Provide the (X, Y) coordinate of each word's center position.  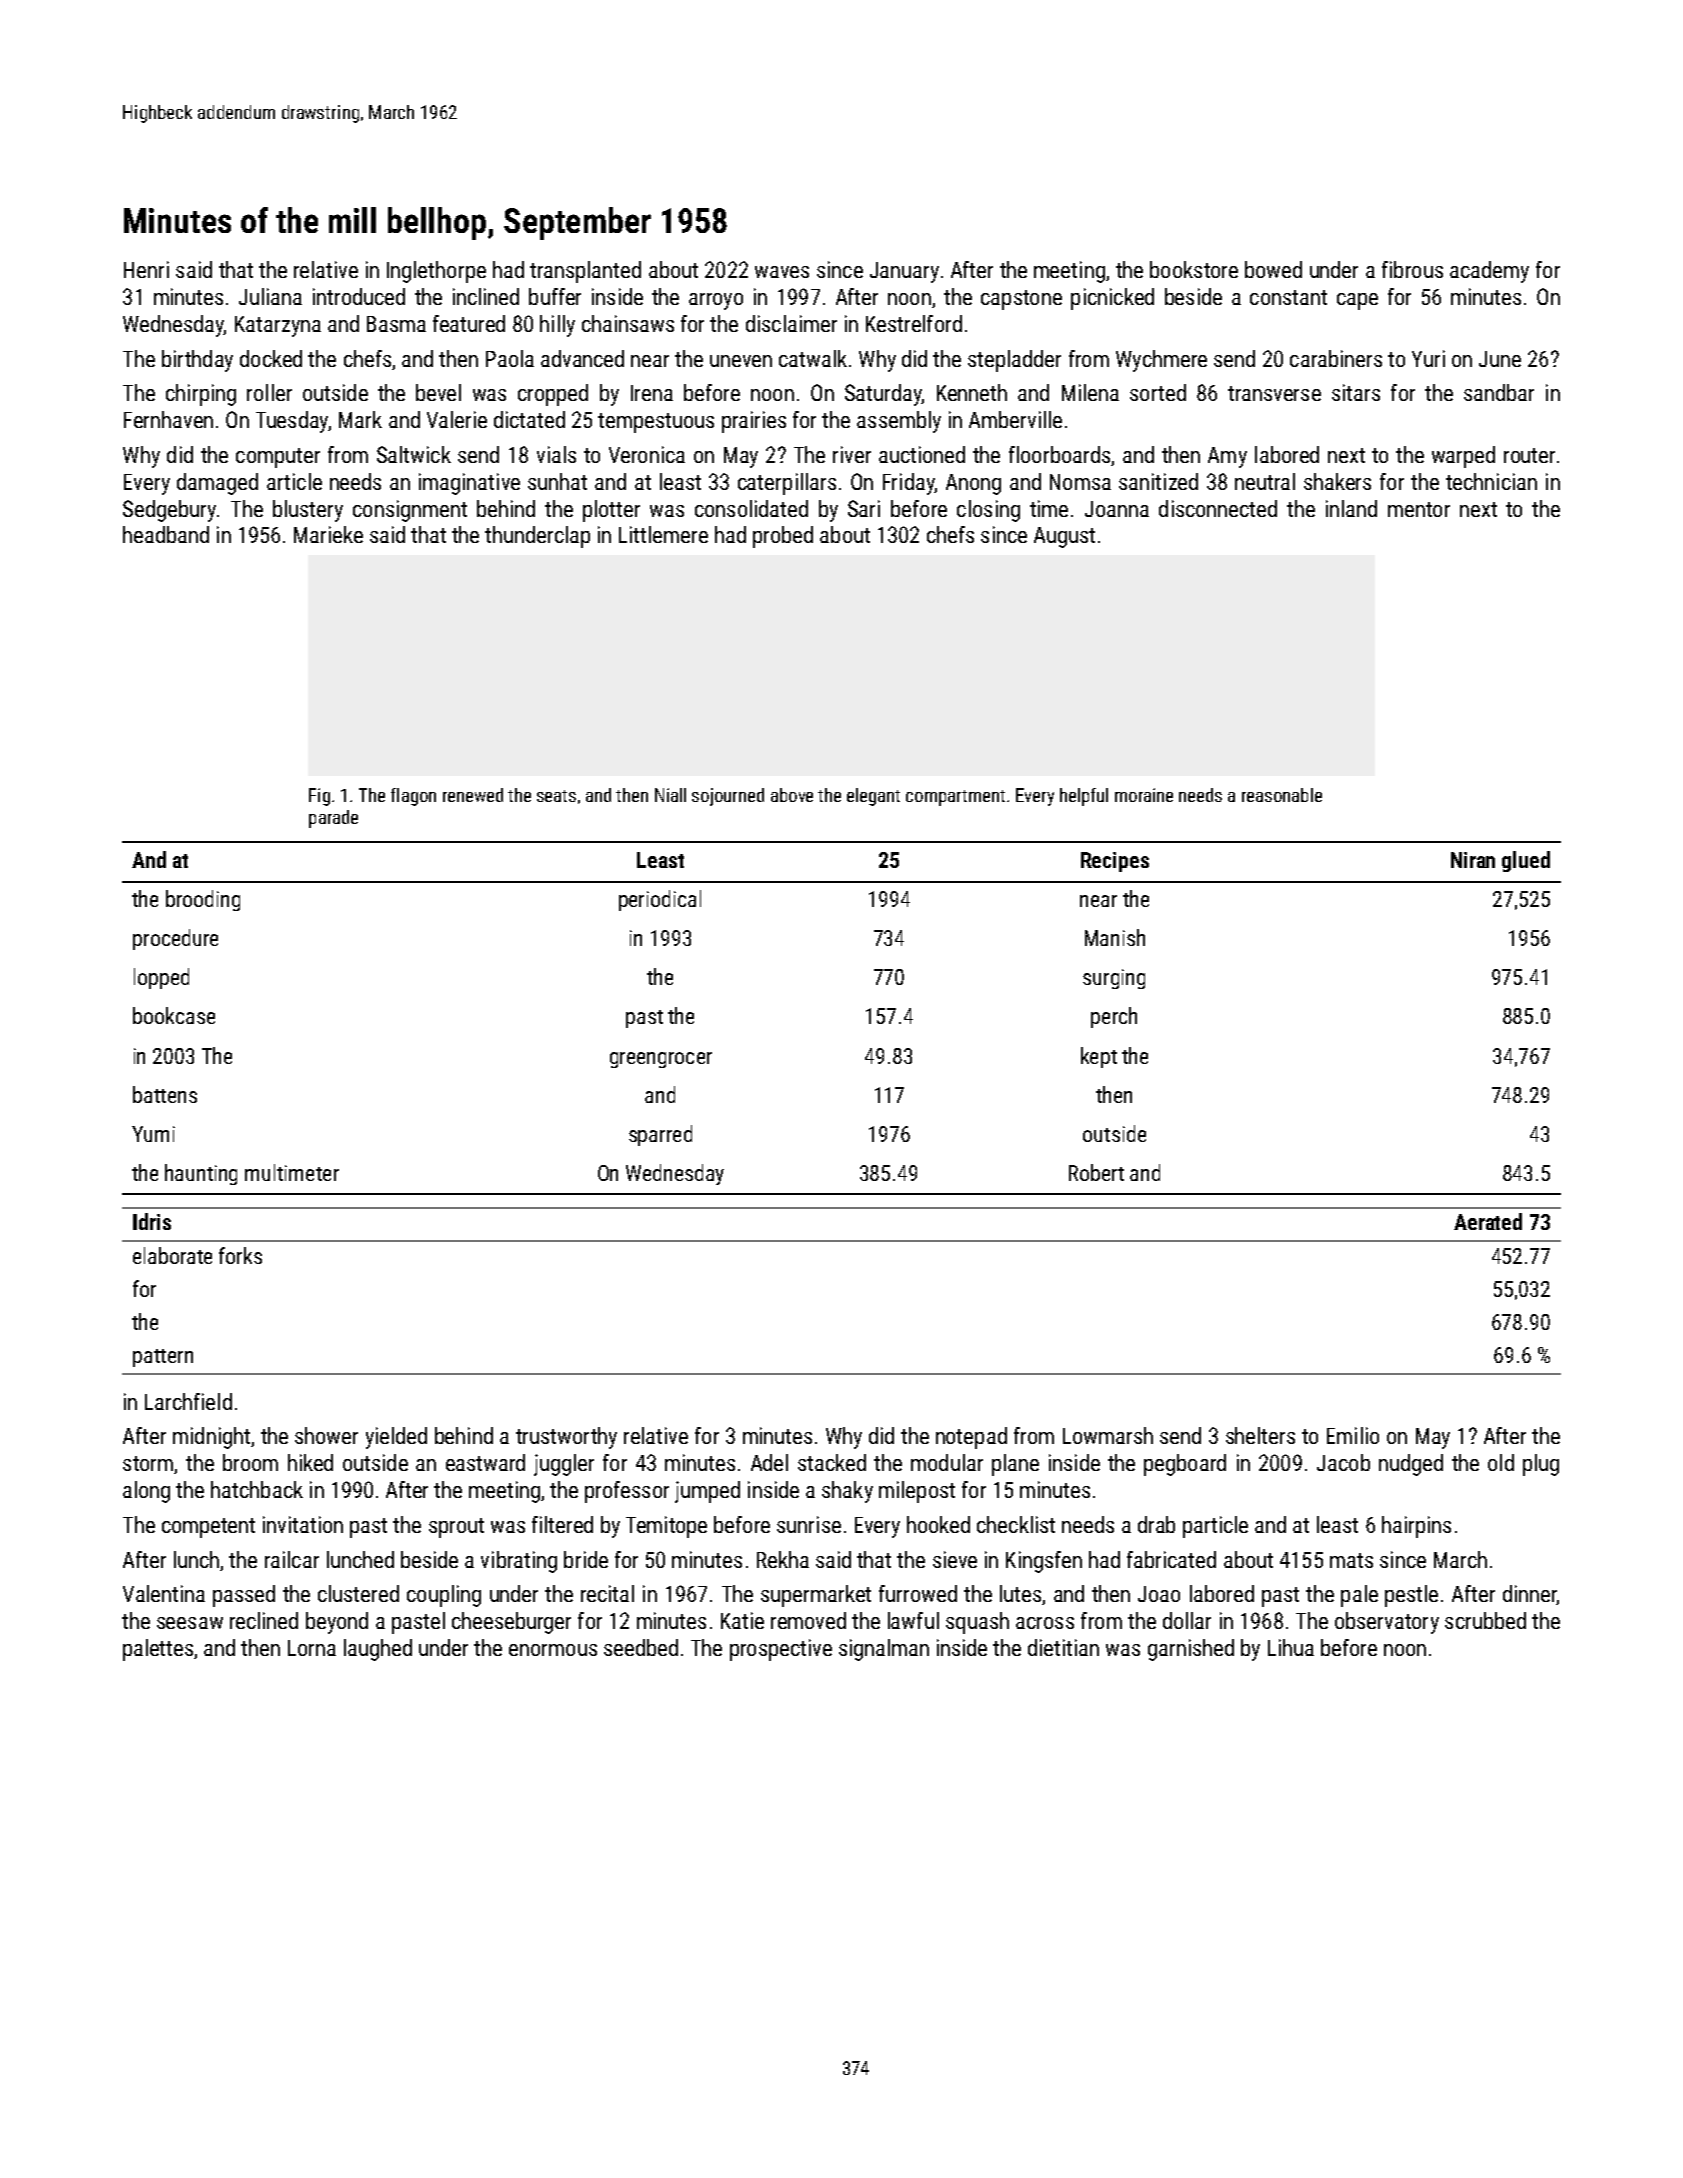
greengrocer (661, 1060)
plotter (611, 511)
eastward (485, 1462)
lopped (161, 978)
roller (269, 392)
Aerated (1488, 1221)
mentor (1419, 509)
